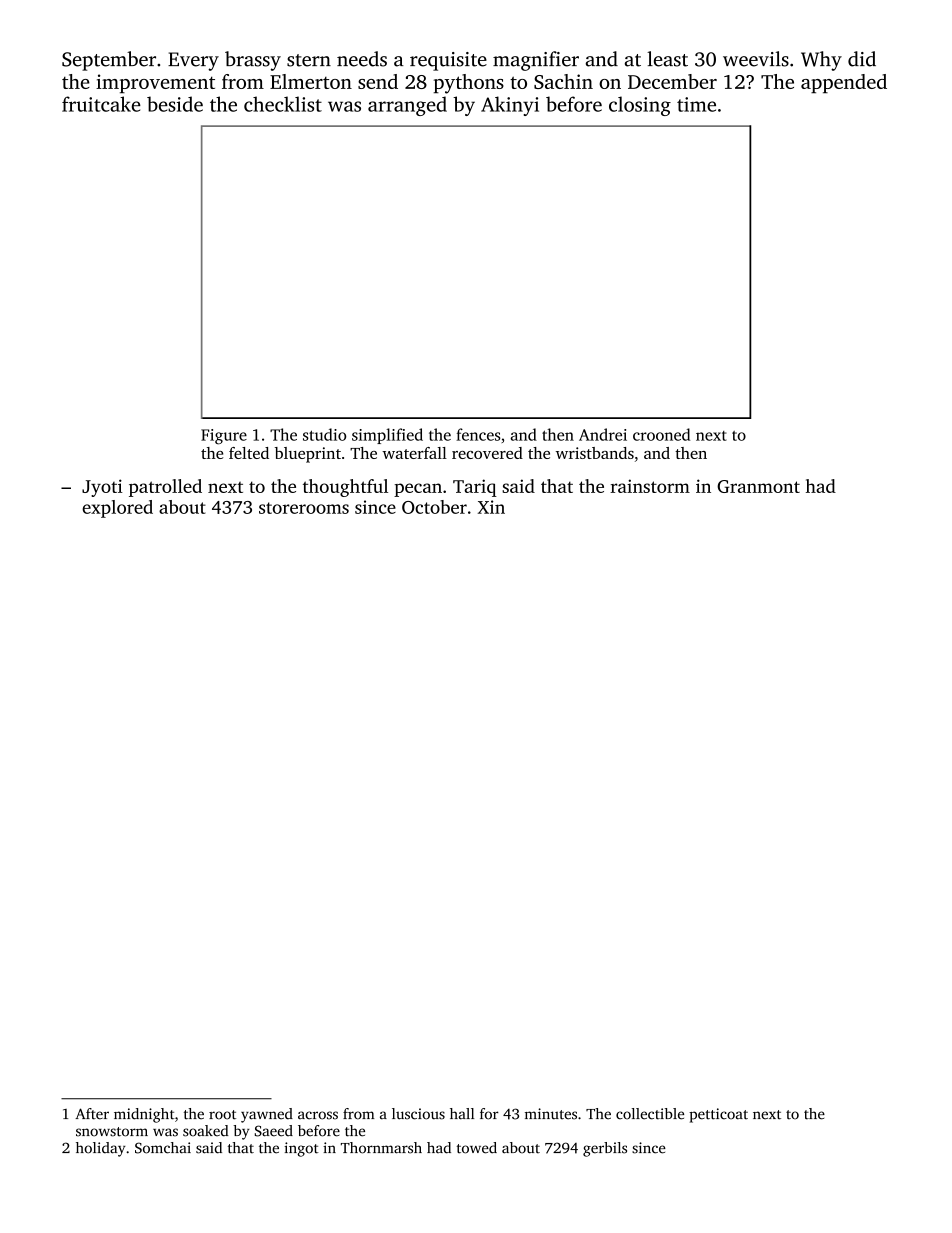 Image resolution: width=952 pixels, height=1233 pixels. I want to click on Xin, so click(491, 507).
